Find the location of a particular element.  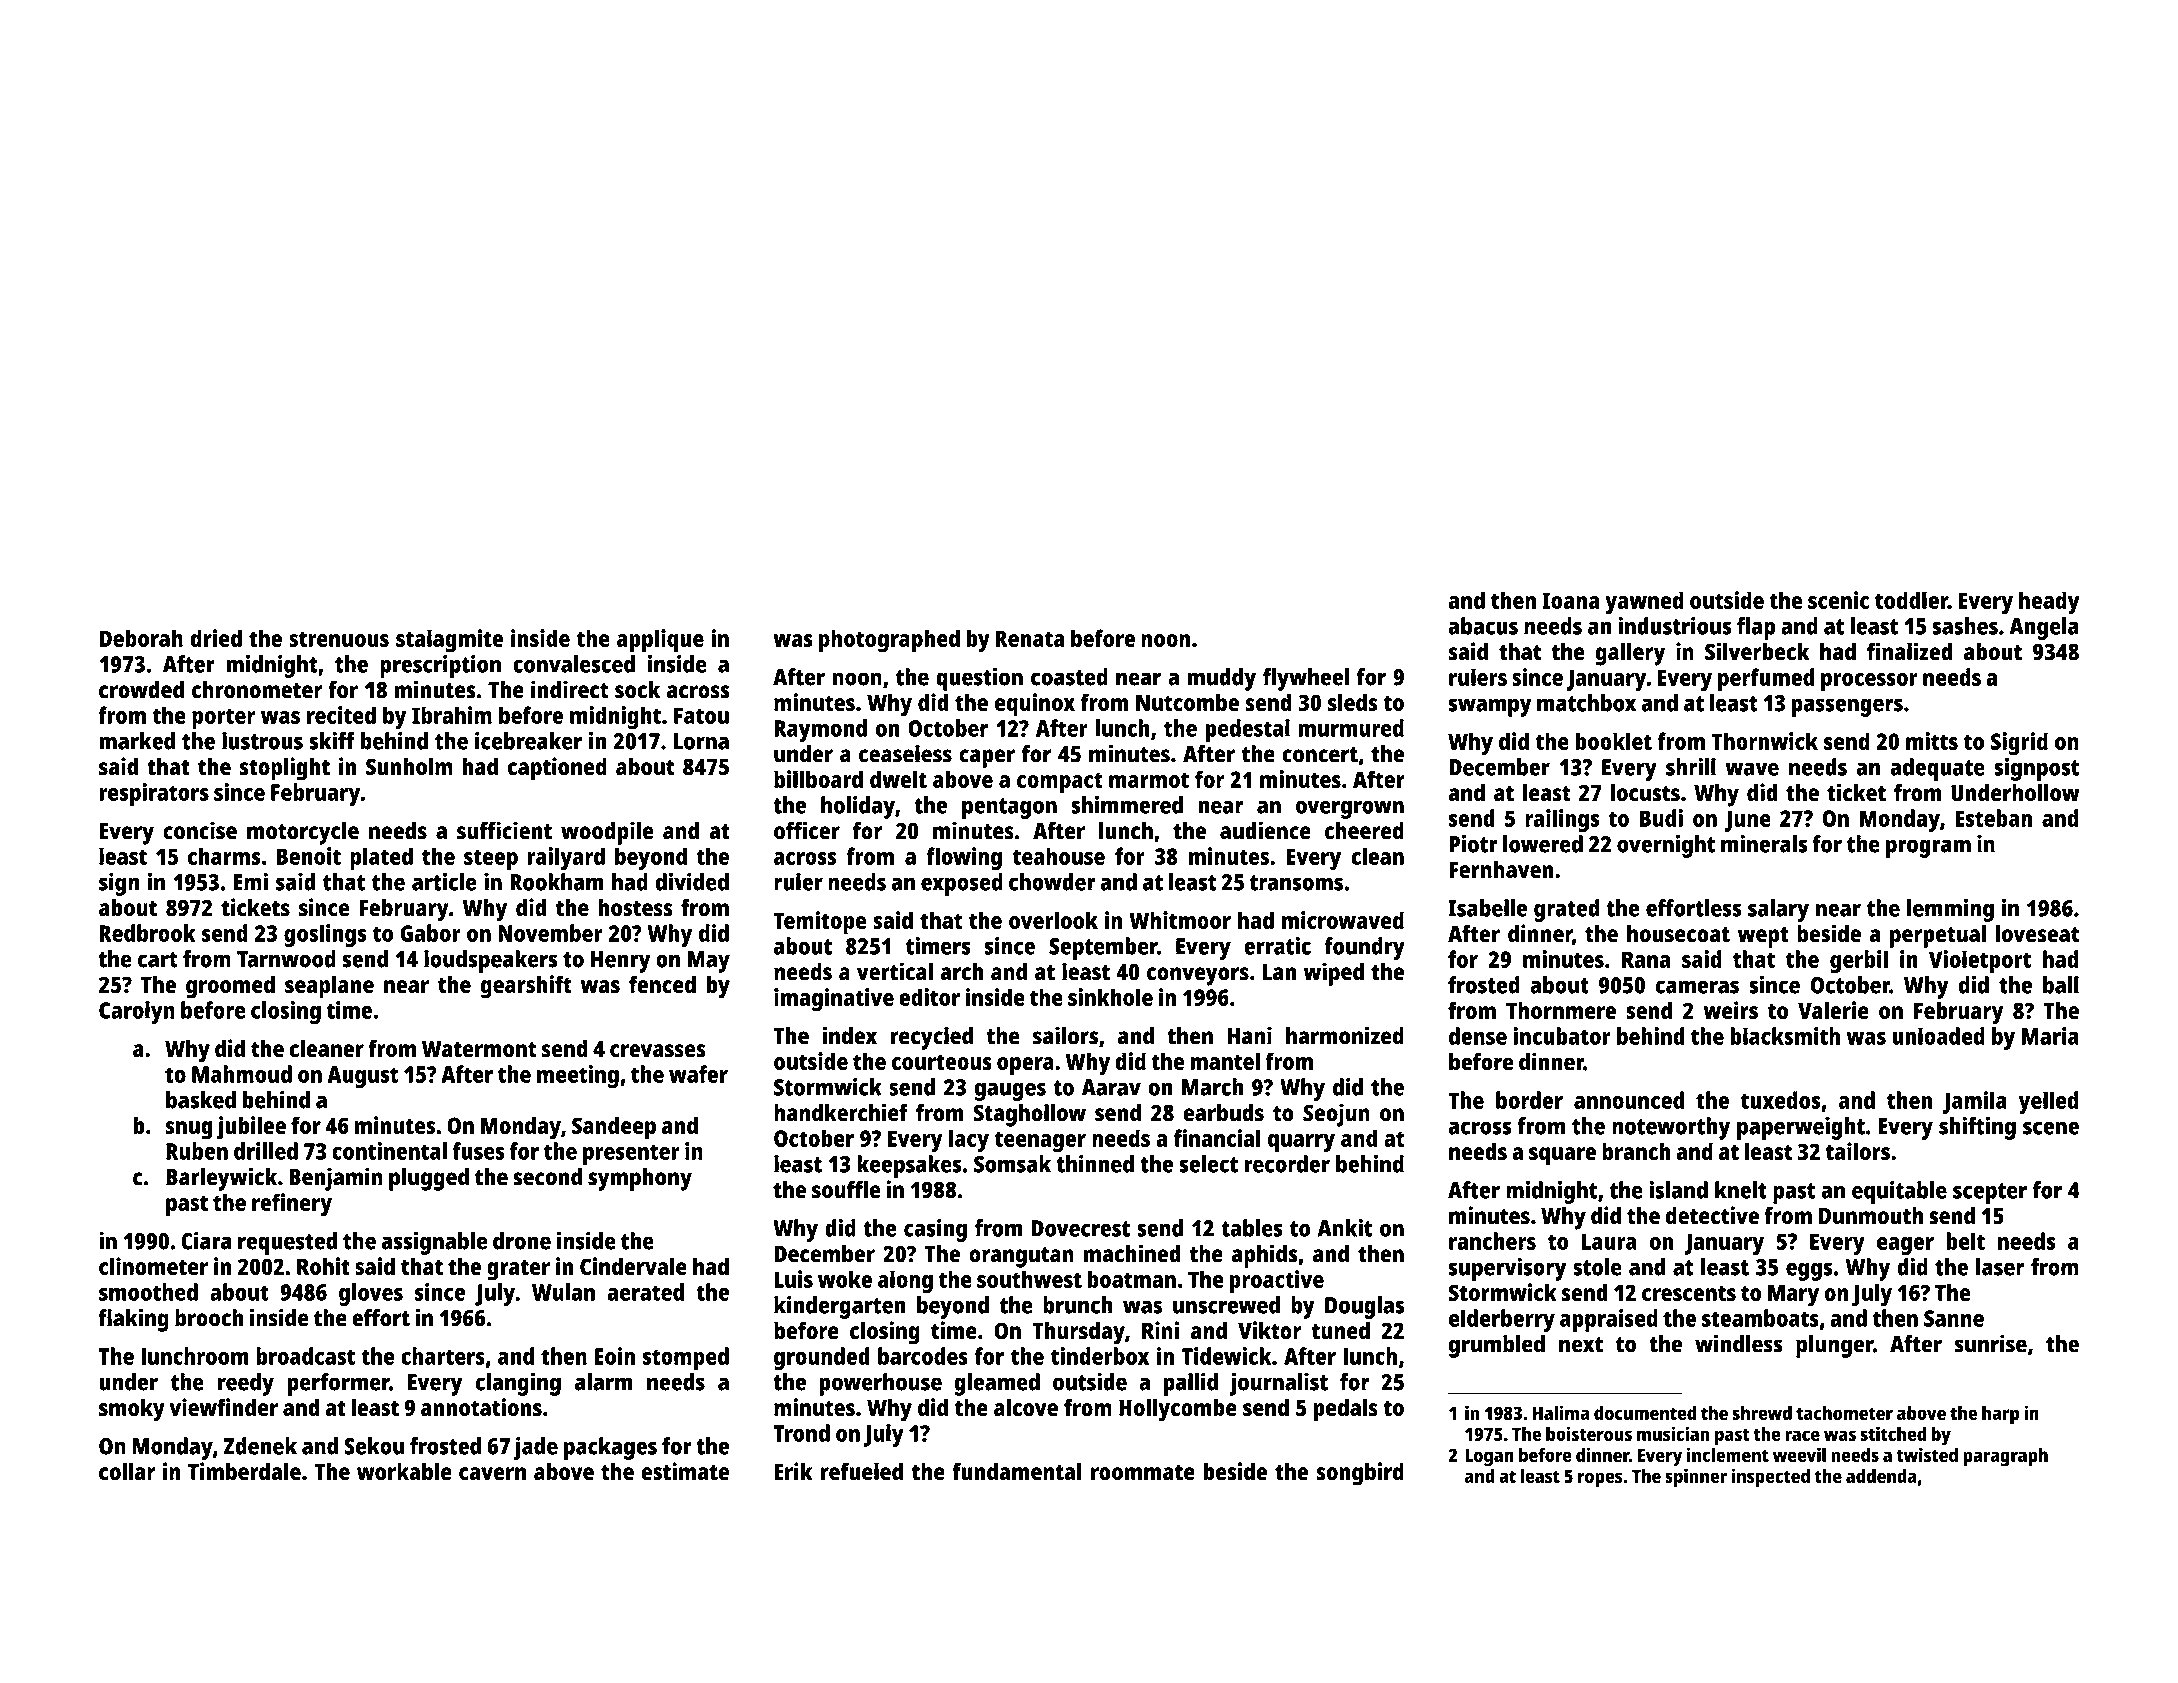

holiday is located at coordinates (858, 807).
